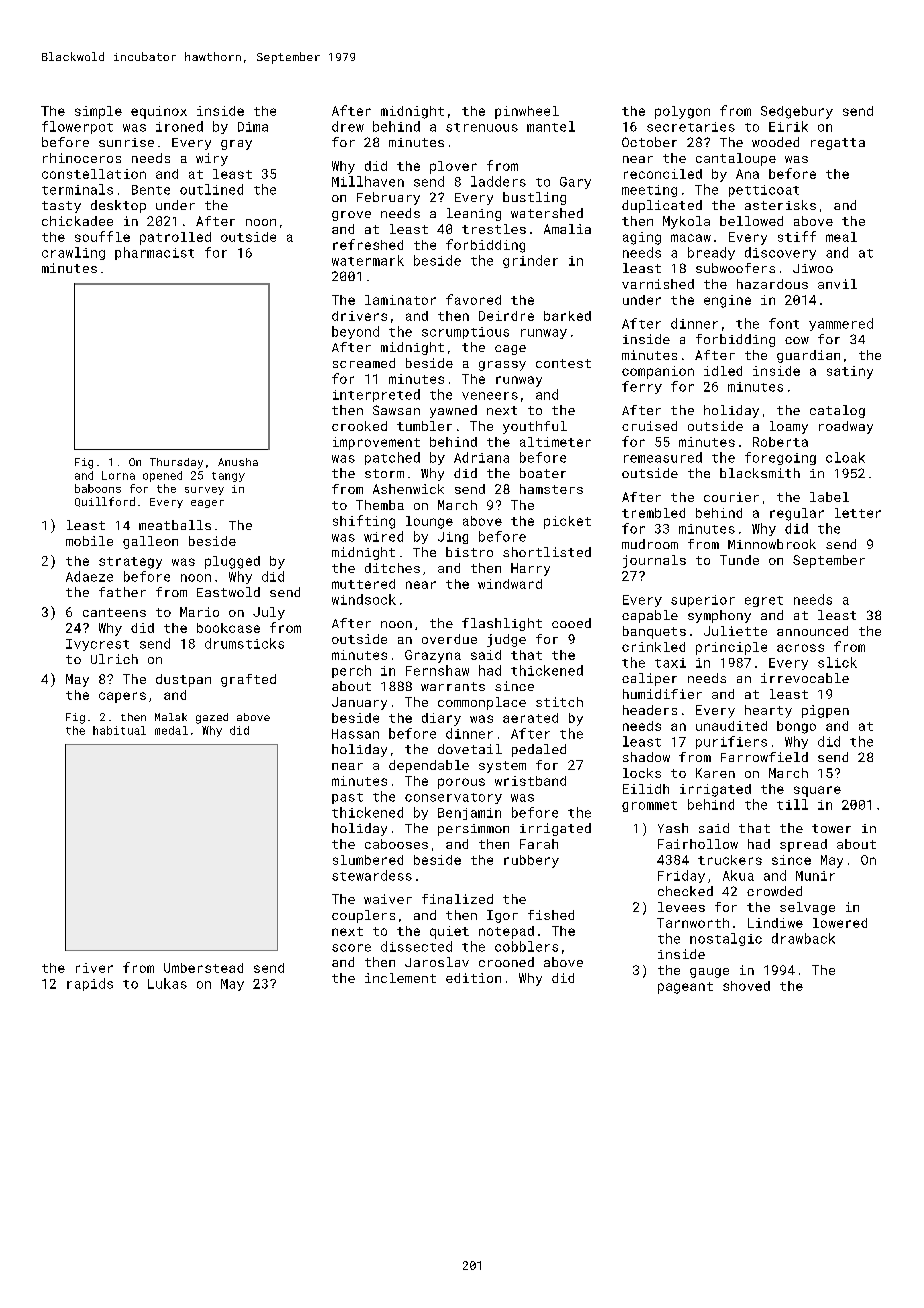 This screenshot has width=924, height=1308. I want to click on selvage, so click(807, 908).
